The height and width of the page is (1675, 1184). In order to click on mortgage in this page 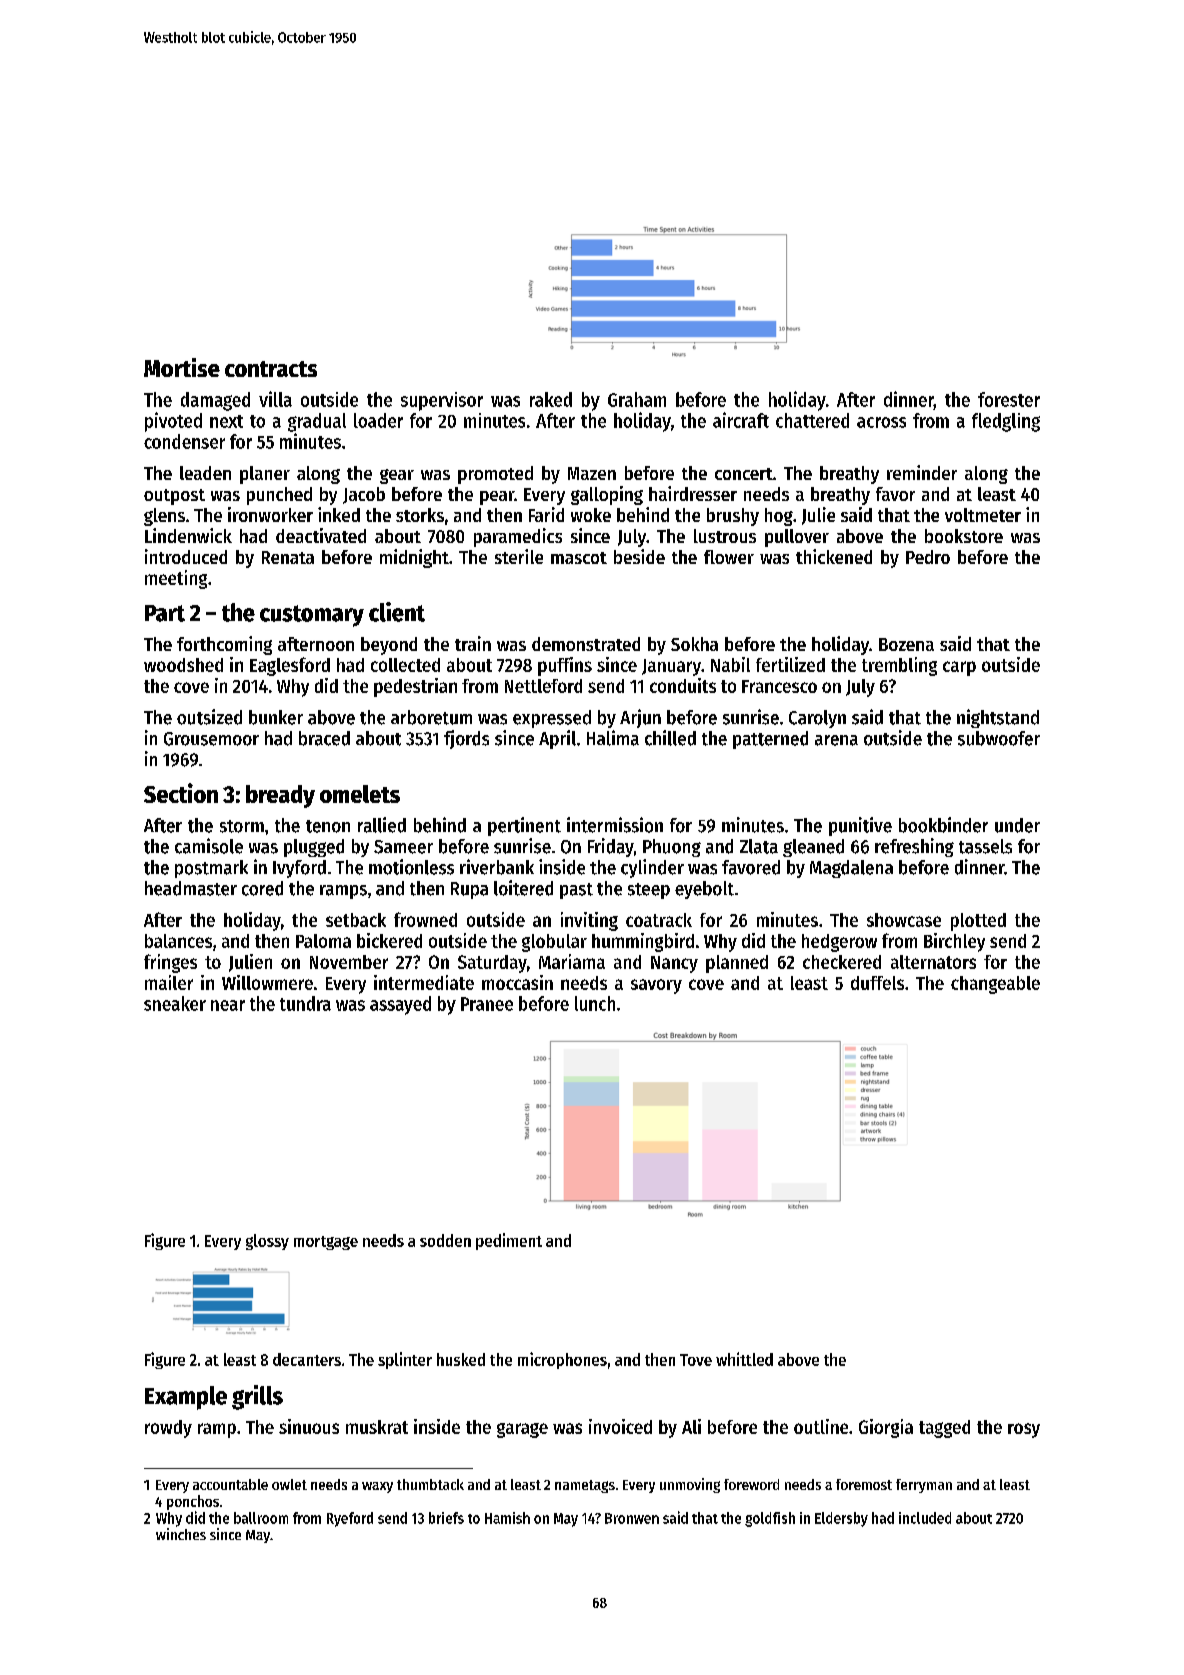, I will do `click(326, 1243)`.
